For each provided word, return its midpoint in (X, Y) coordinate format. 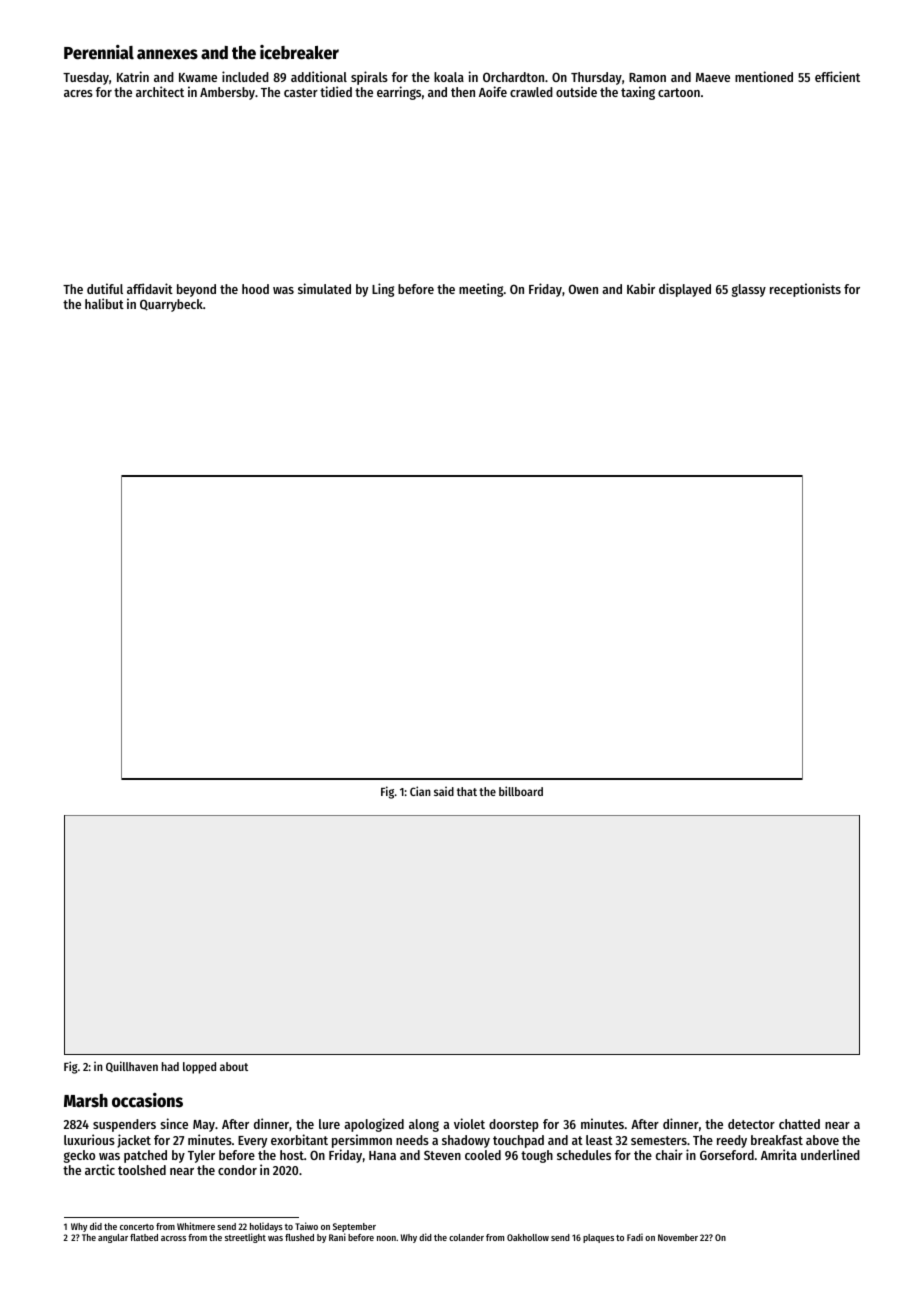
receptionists (805, 290)
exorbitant (299, 1139)
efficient (837, 76)
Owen (583, 289)
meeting (481, 290)
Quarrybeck (171, 305)
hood (255, 289)
